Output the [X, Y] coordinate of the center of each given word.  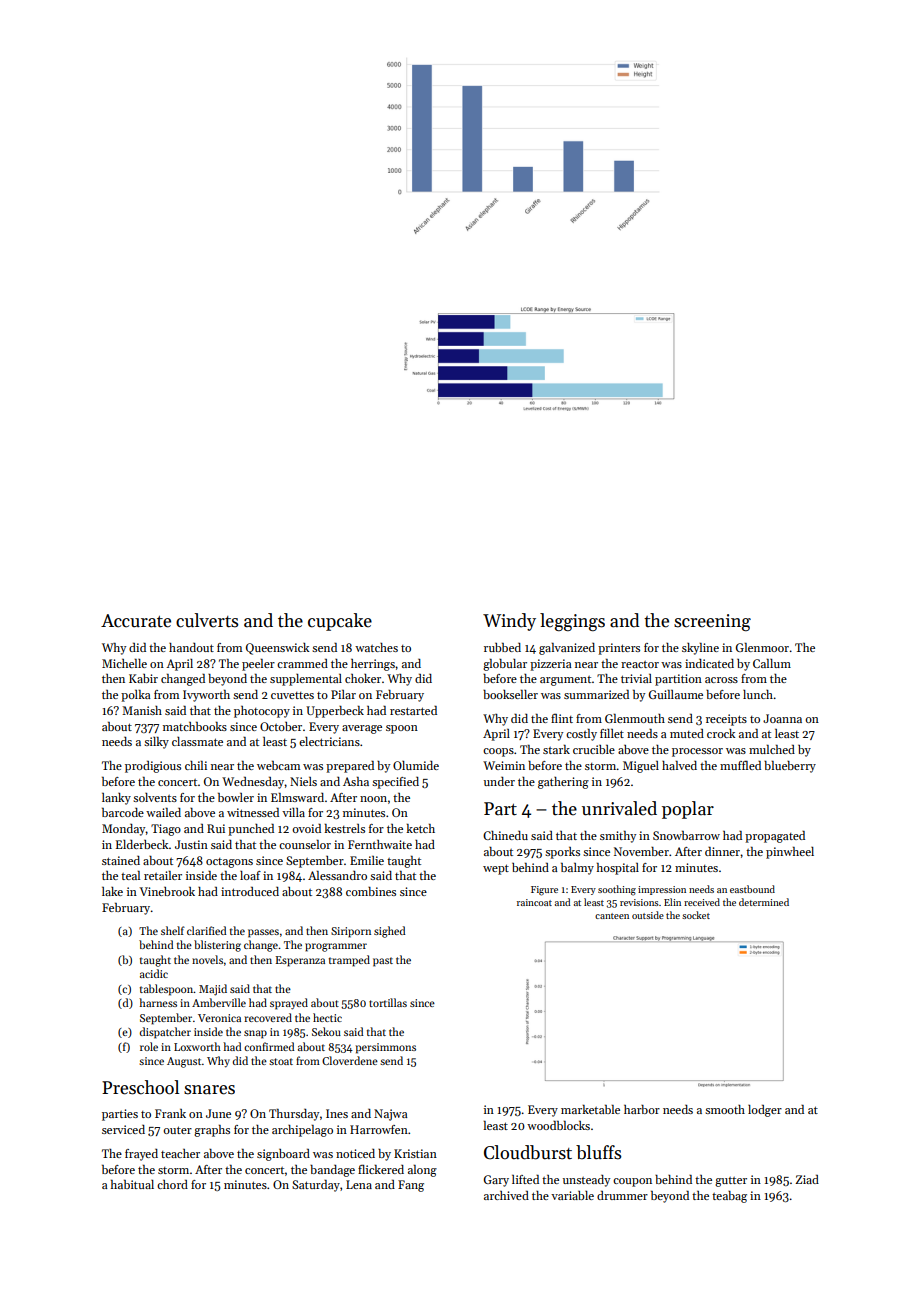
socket [696, 915]
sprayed [289, 1004]
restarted [413, 710]
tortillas [388, 1002]
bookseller [510, 694]
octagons [229, 863]
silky [156, 743]
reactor [640, 664]
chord [172, 1184]
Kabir [143, 678]
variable [572, 1195]
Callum [772, 663]
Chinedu [505, 835]
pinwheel [790, 853]
